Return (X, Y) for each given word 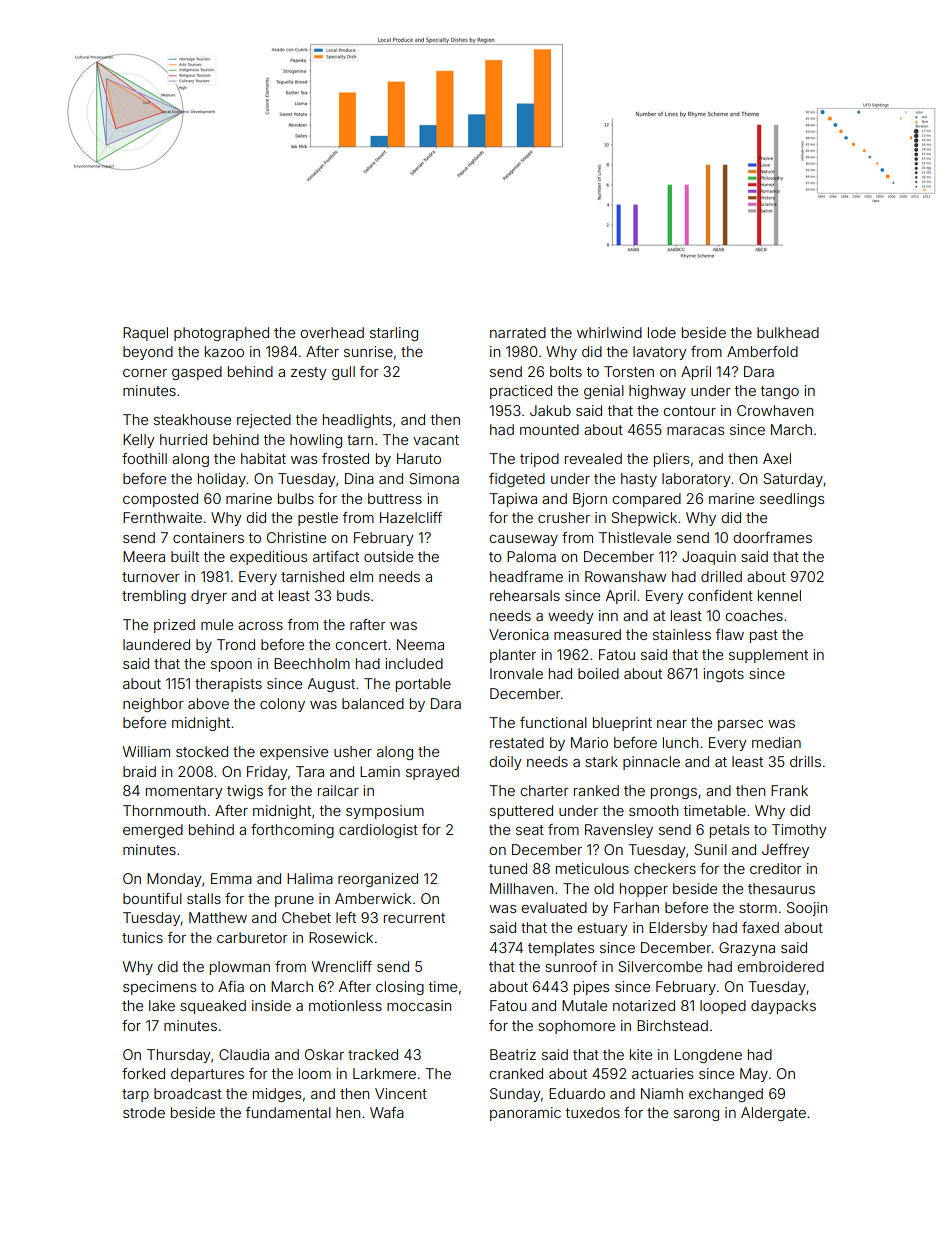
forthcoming (292, 831)
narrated (518, 332)
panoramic (525, 1114)
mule (217, 624)
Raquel (145, 334)
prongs (674, 793)
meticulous (592, 868)
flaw (730, 634)
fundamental (288, 1112)
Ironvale (516, 673)
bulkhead (788, 332)
